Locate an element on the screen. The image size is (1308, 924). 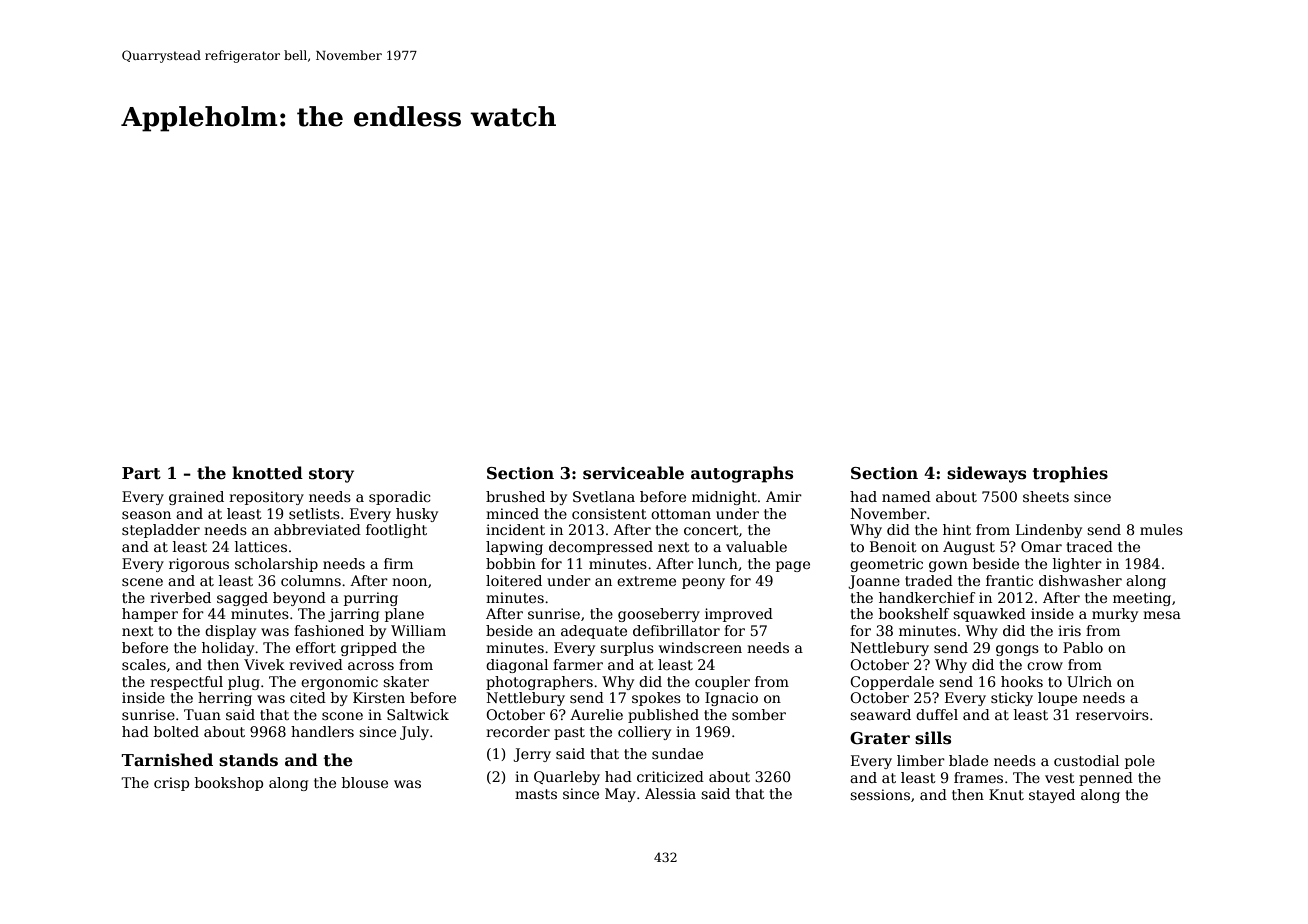
scales is located at coordinates (144, 664).
